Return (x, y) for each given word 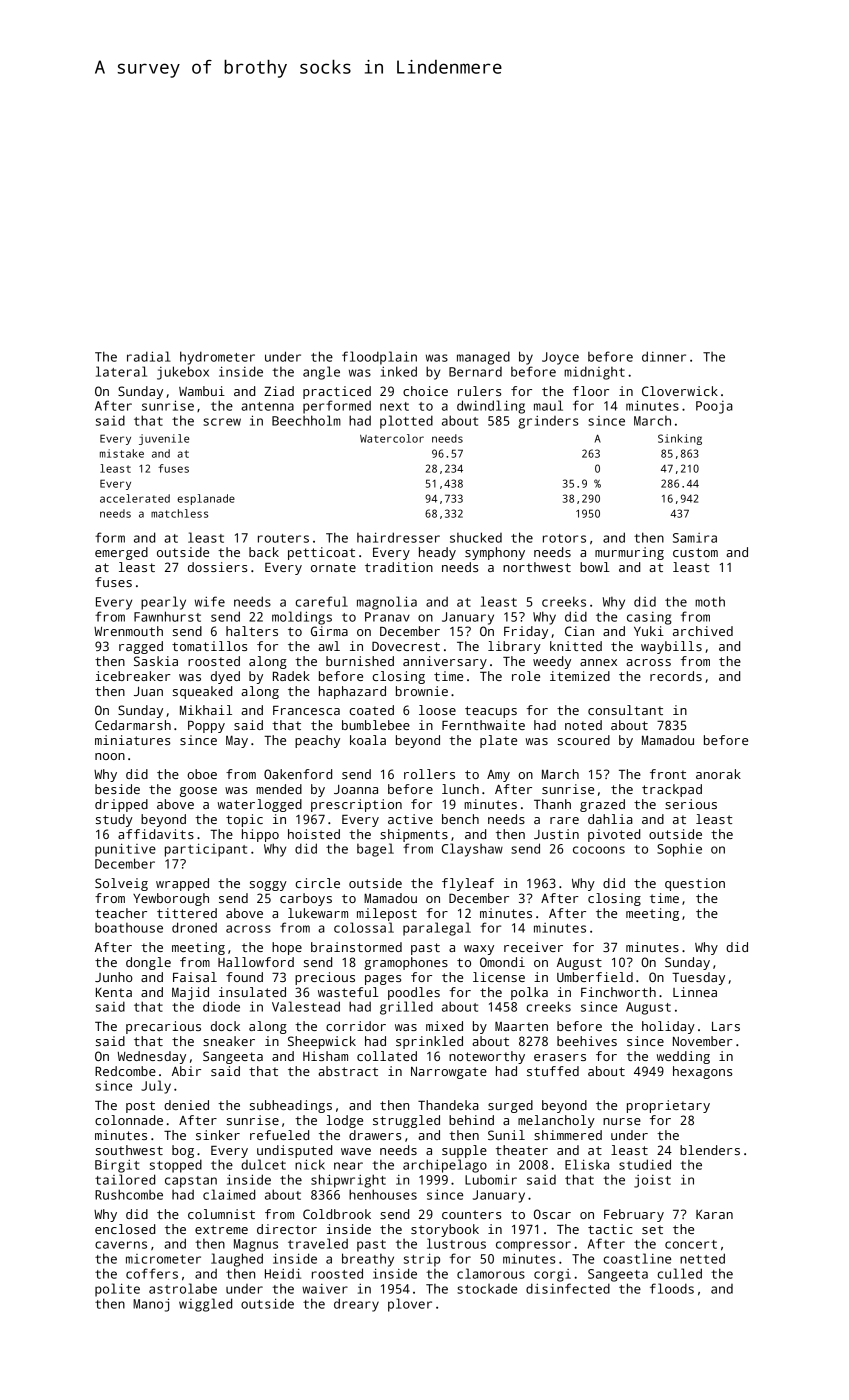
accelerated (135, 498)
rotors (564, 538)
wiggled (205, 1305)
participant (206, 850)
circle (317, 883)
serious (691, 804)
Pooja (714, 407)
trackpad (672, 790)
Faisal (195, 977)
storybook (445, 1230)
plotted (406, 422)
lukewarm (318, 913)
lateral (121, 371)
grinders (548, 422)
